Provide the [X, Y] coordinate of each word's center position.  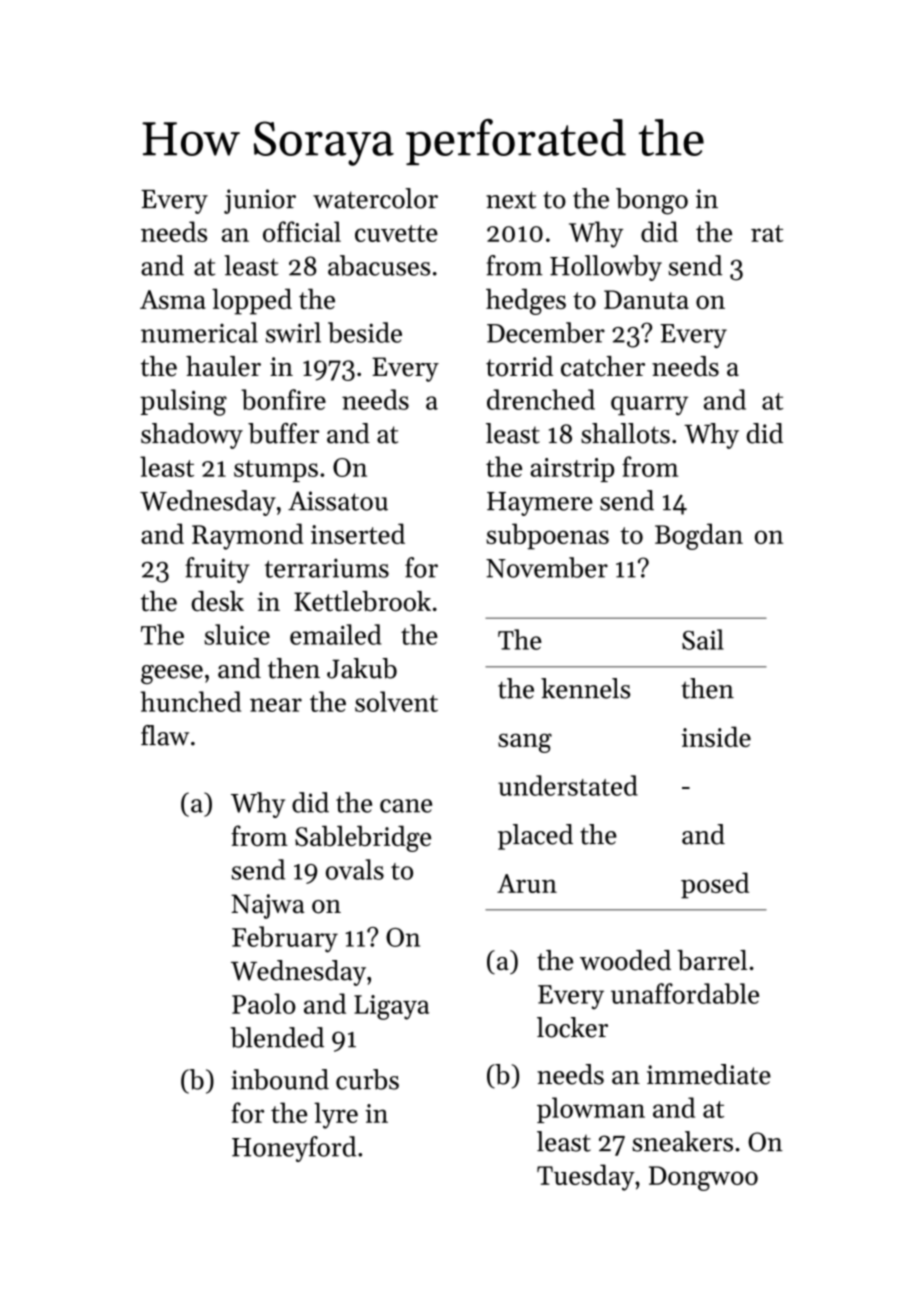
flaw [165, 735]
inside [716, 736]
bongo [652, 201]
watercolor [375, 198]
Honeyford [294, 1149]
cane [406, 806]
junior [260, 201]
